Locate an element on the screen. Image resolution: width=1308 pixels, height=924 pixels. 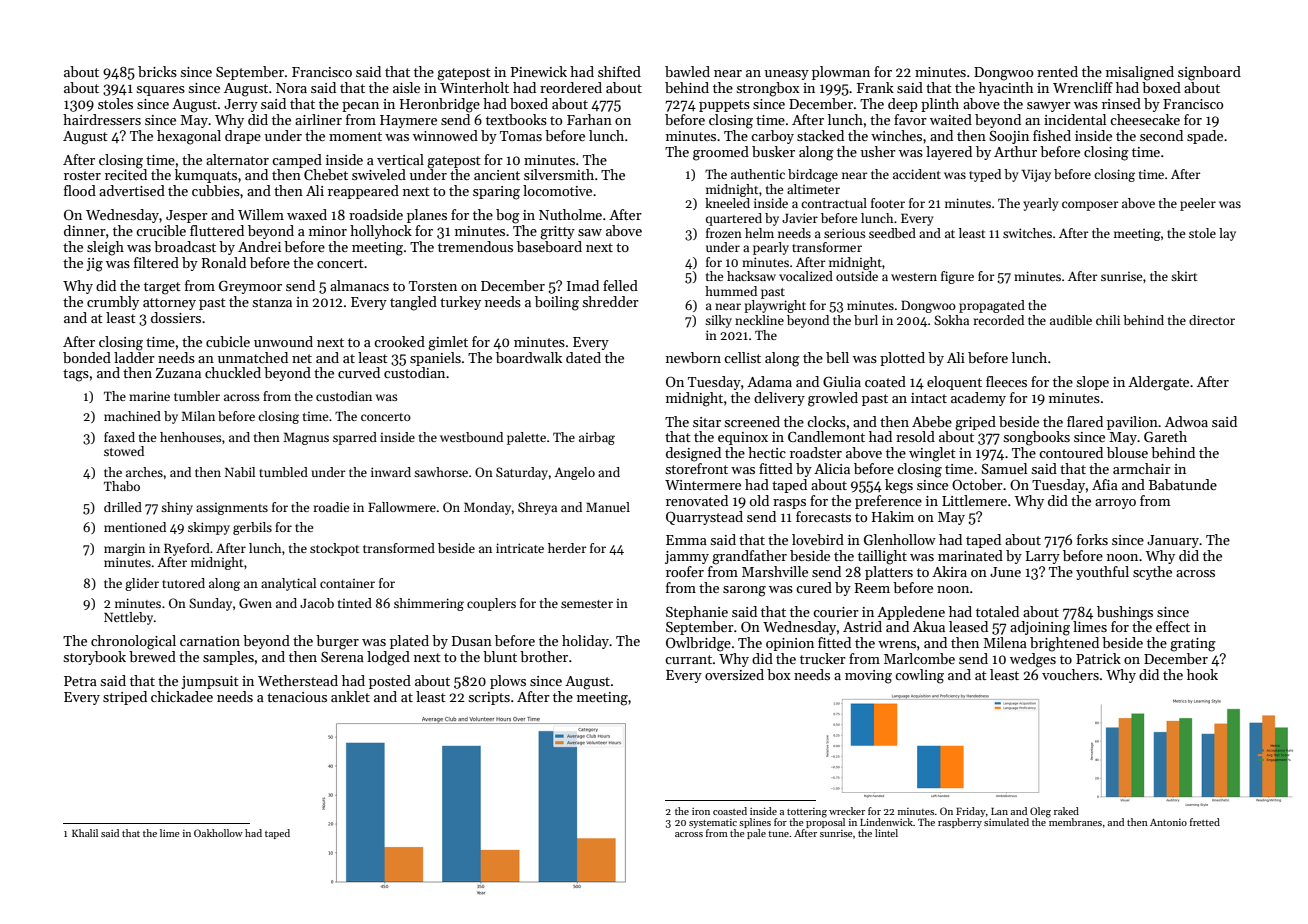
almanacs is located at coordinates (359, 285).
